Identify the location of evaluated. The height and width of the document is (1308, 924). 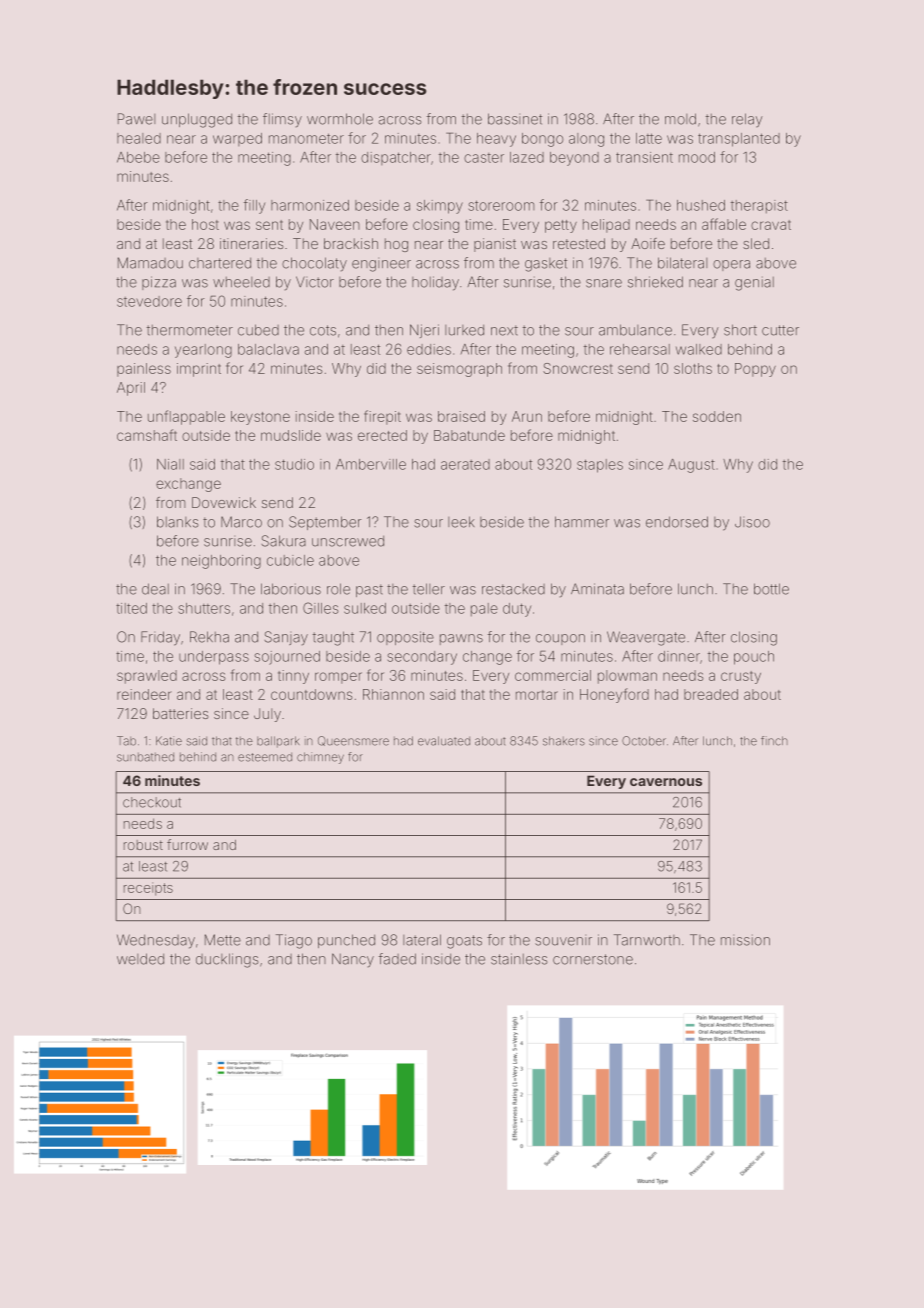
(444, 741).
